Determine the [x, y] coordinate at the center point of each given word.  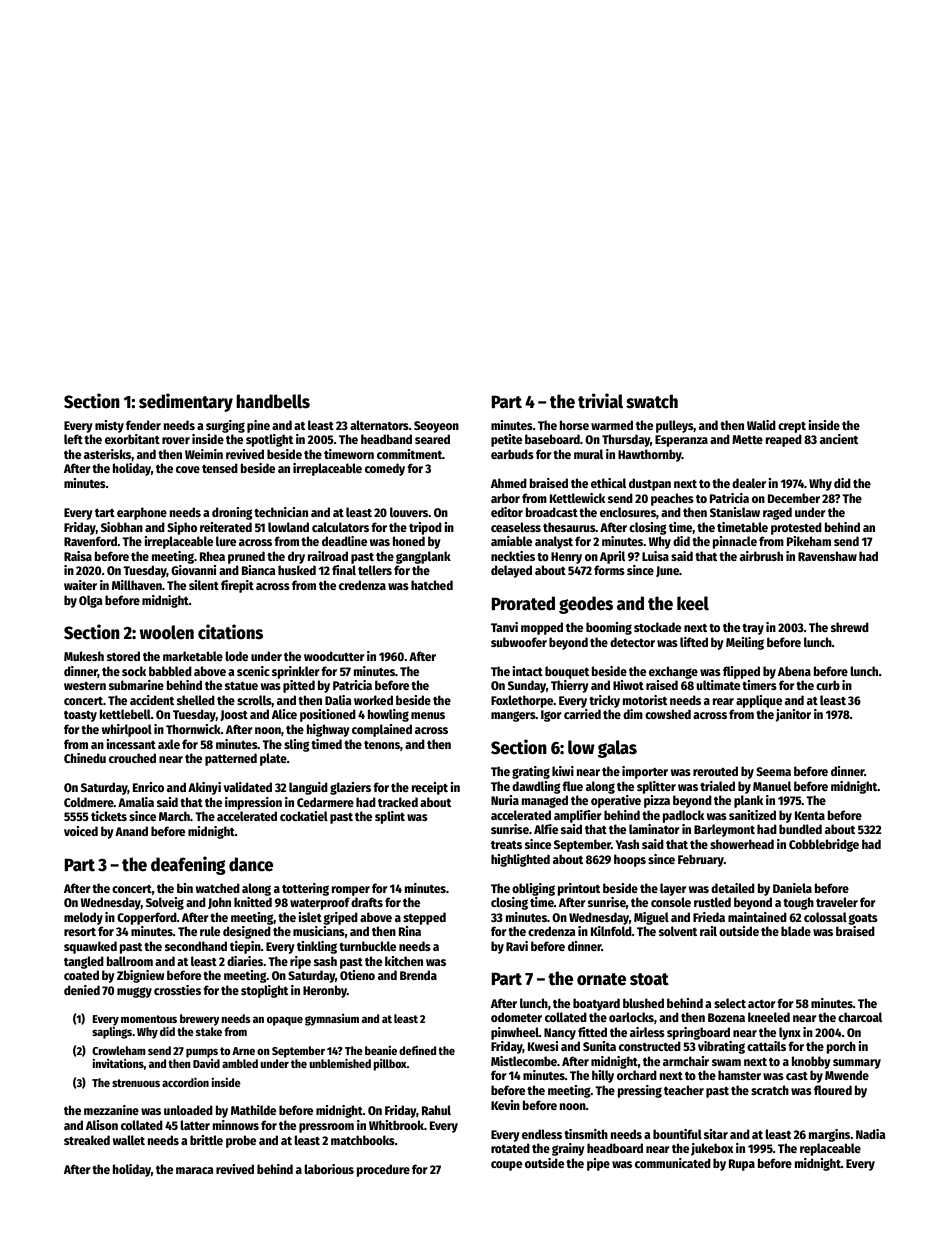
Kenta [810, 815]
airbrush [761, 556]
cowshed [668, 714]
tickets [109, 816]
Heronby [325, 991]
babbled [170, 671]
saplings [112, 1033]
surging [225, 426]
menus [428, 715]
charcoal [860, 1017]
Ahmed [509, 483]
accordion [185, 1082]
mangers [513, 716]
